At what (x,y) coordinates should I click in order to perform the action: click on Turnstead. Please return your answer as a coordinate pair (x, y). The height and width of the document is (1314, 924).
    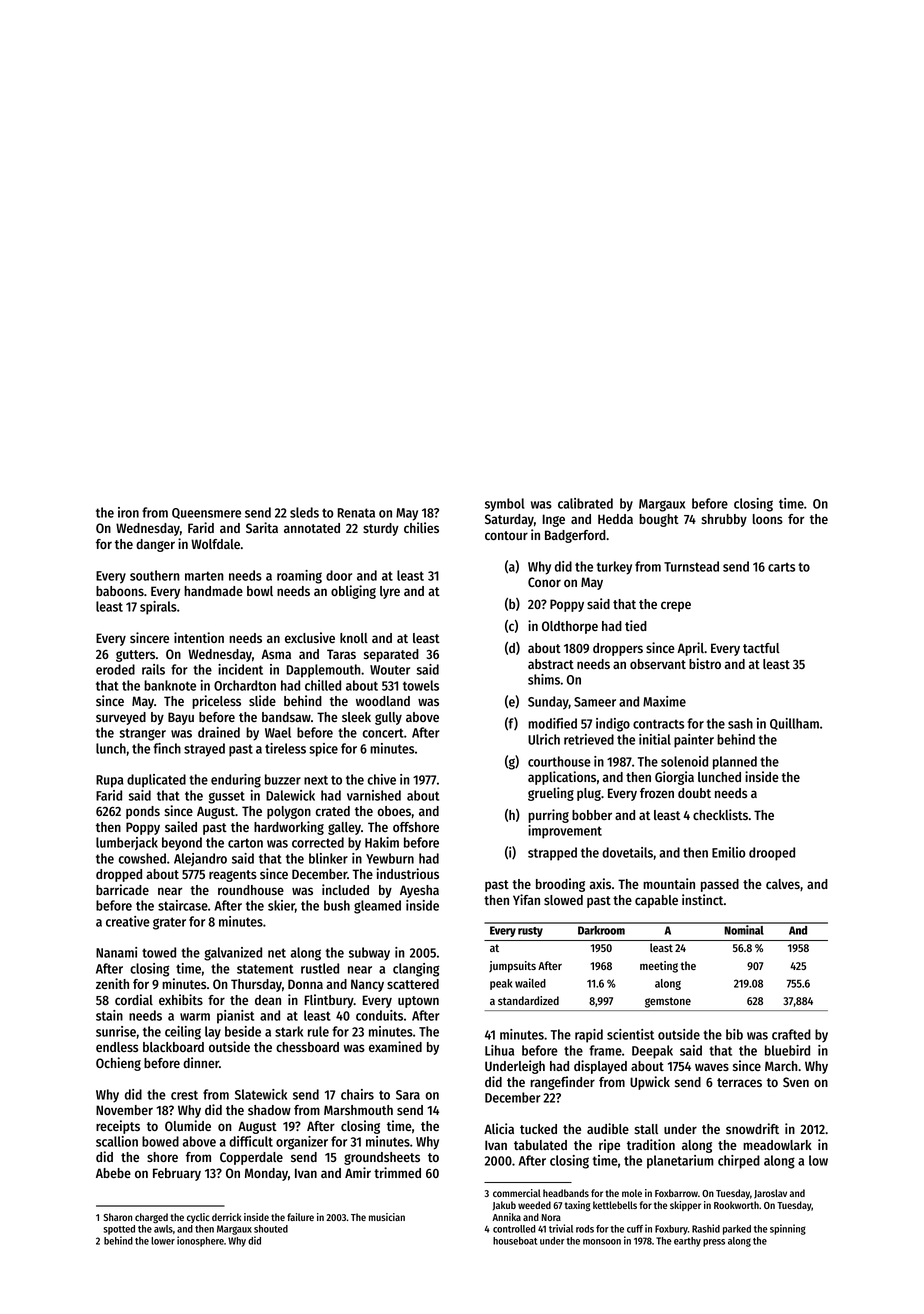
    Looking at the image, I should click on (691, 566).
